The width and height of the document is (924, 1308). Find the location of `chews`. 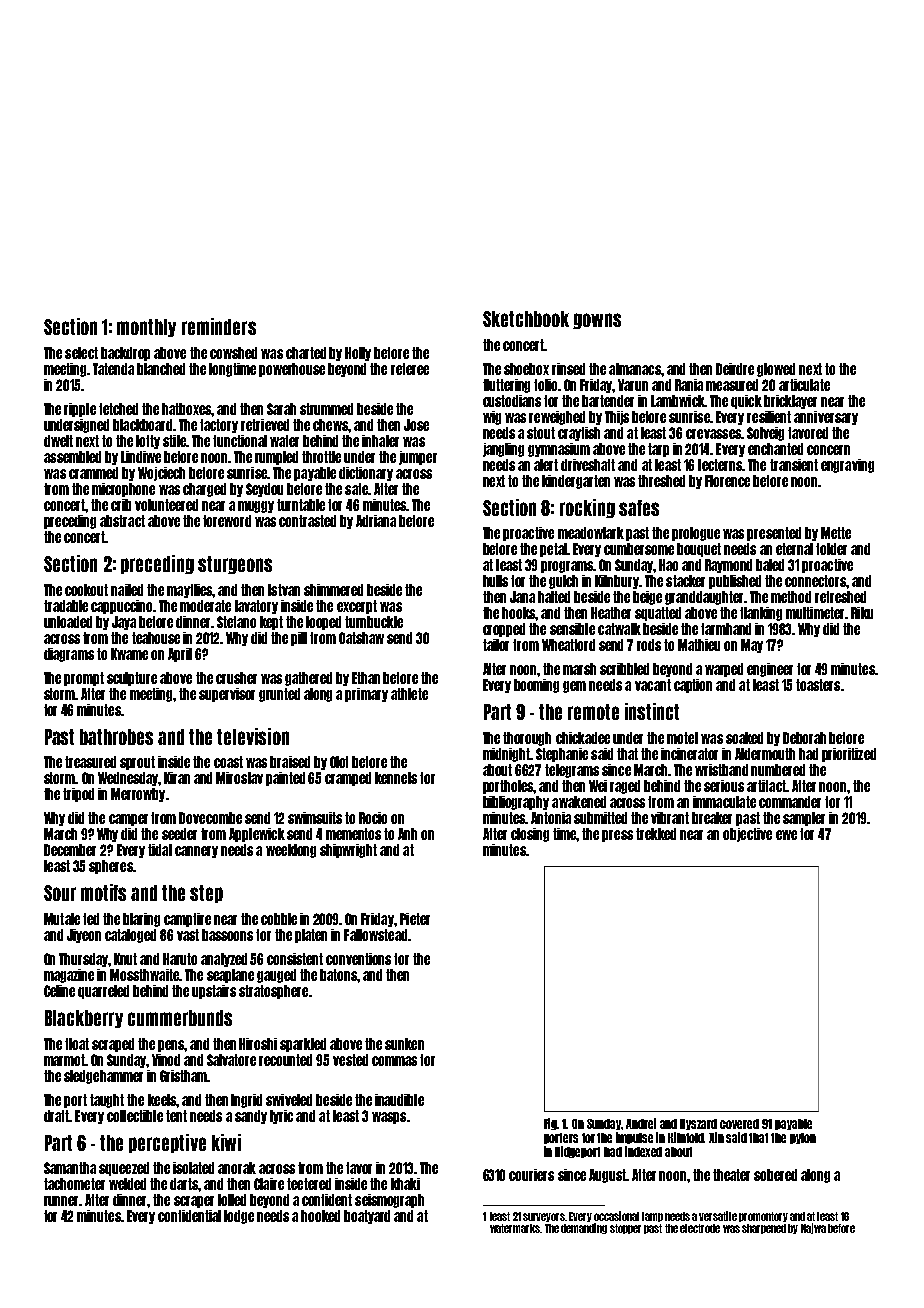

chews is located at coordinates (330, 425).
